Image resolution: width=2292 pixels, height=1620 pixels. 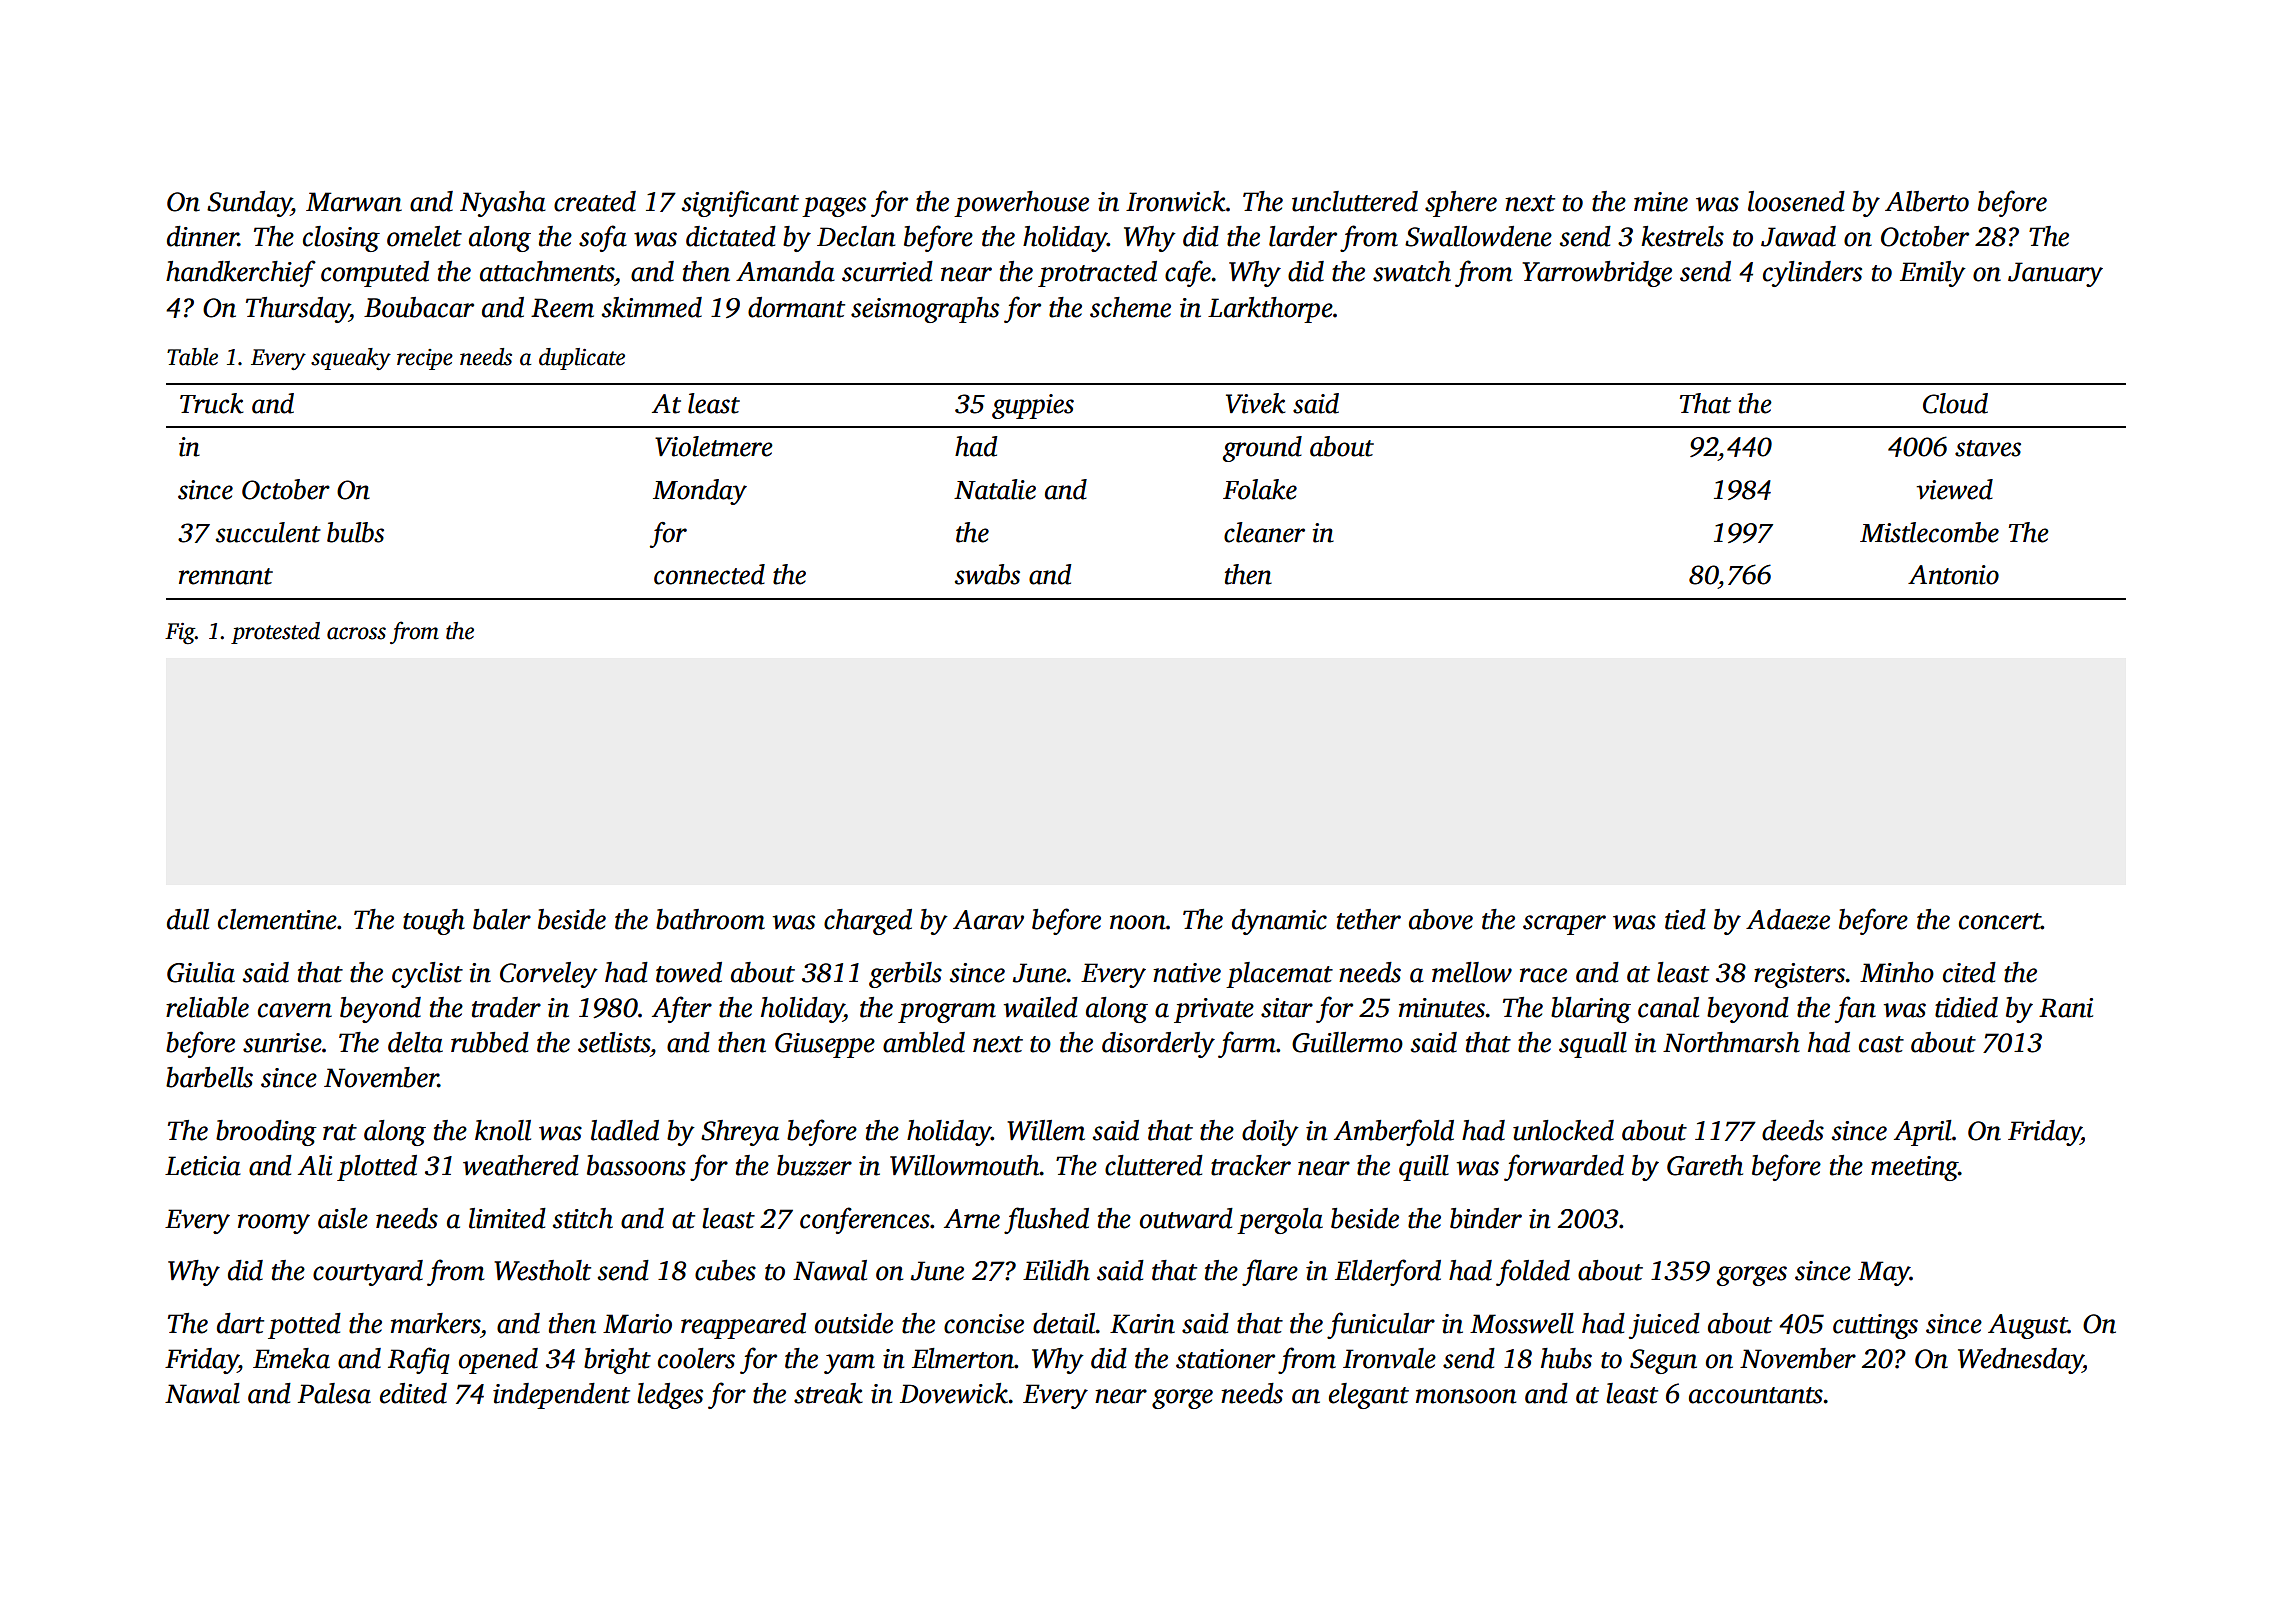 What do you see at coordinates (1264, 532) in the document?
I see `cleaner` at bounding box center [1264, 532].
